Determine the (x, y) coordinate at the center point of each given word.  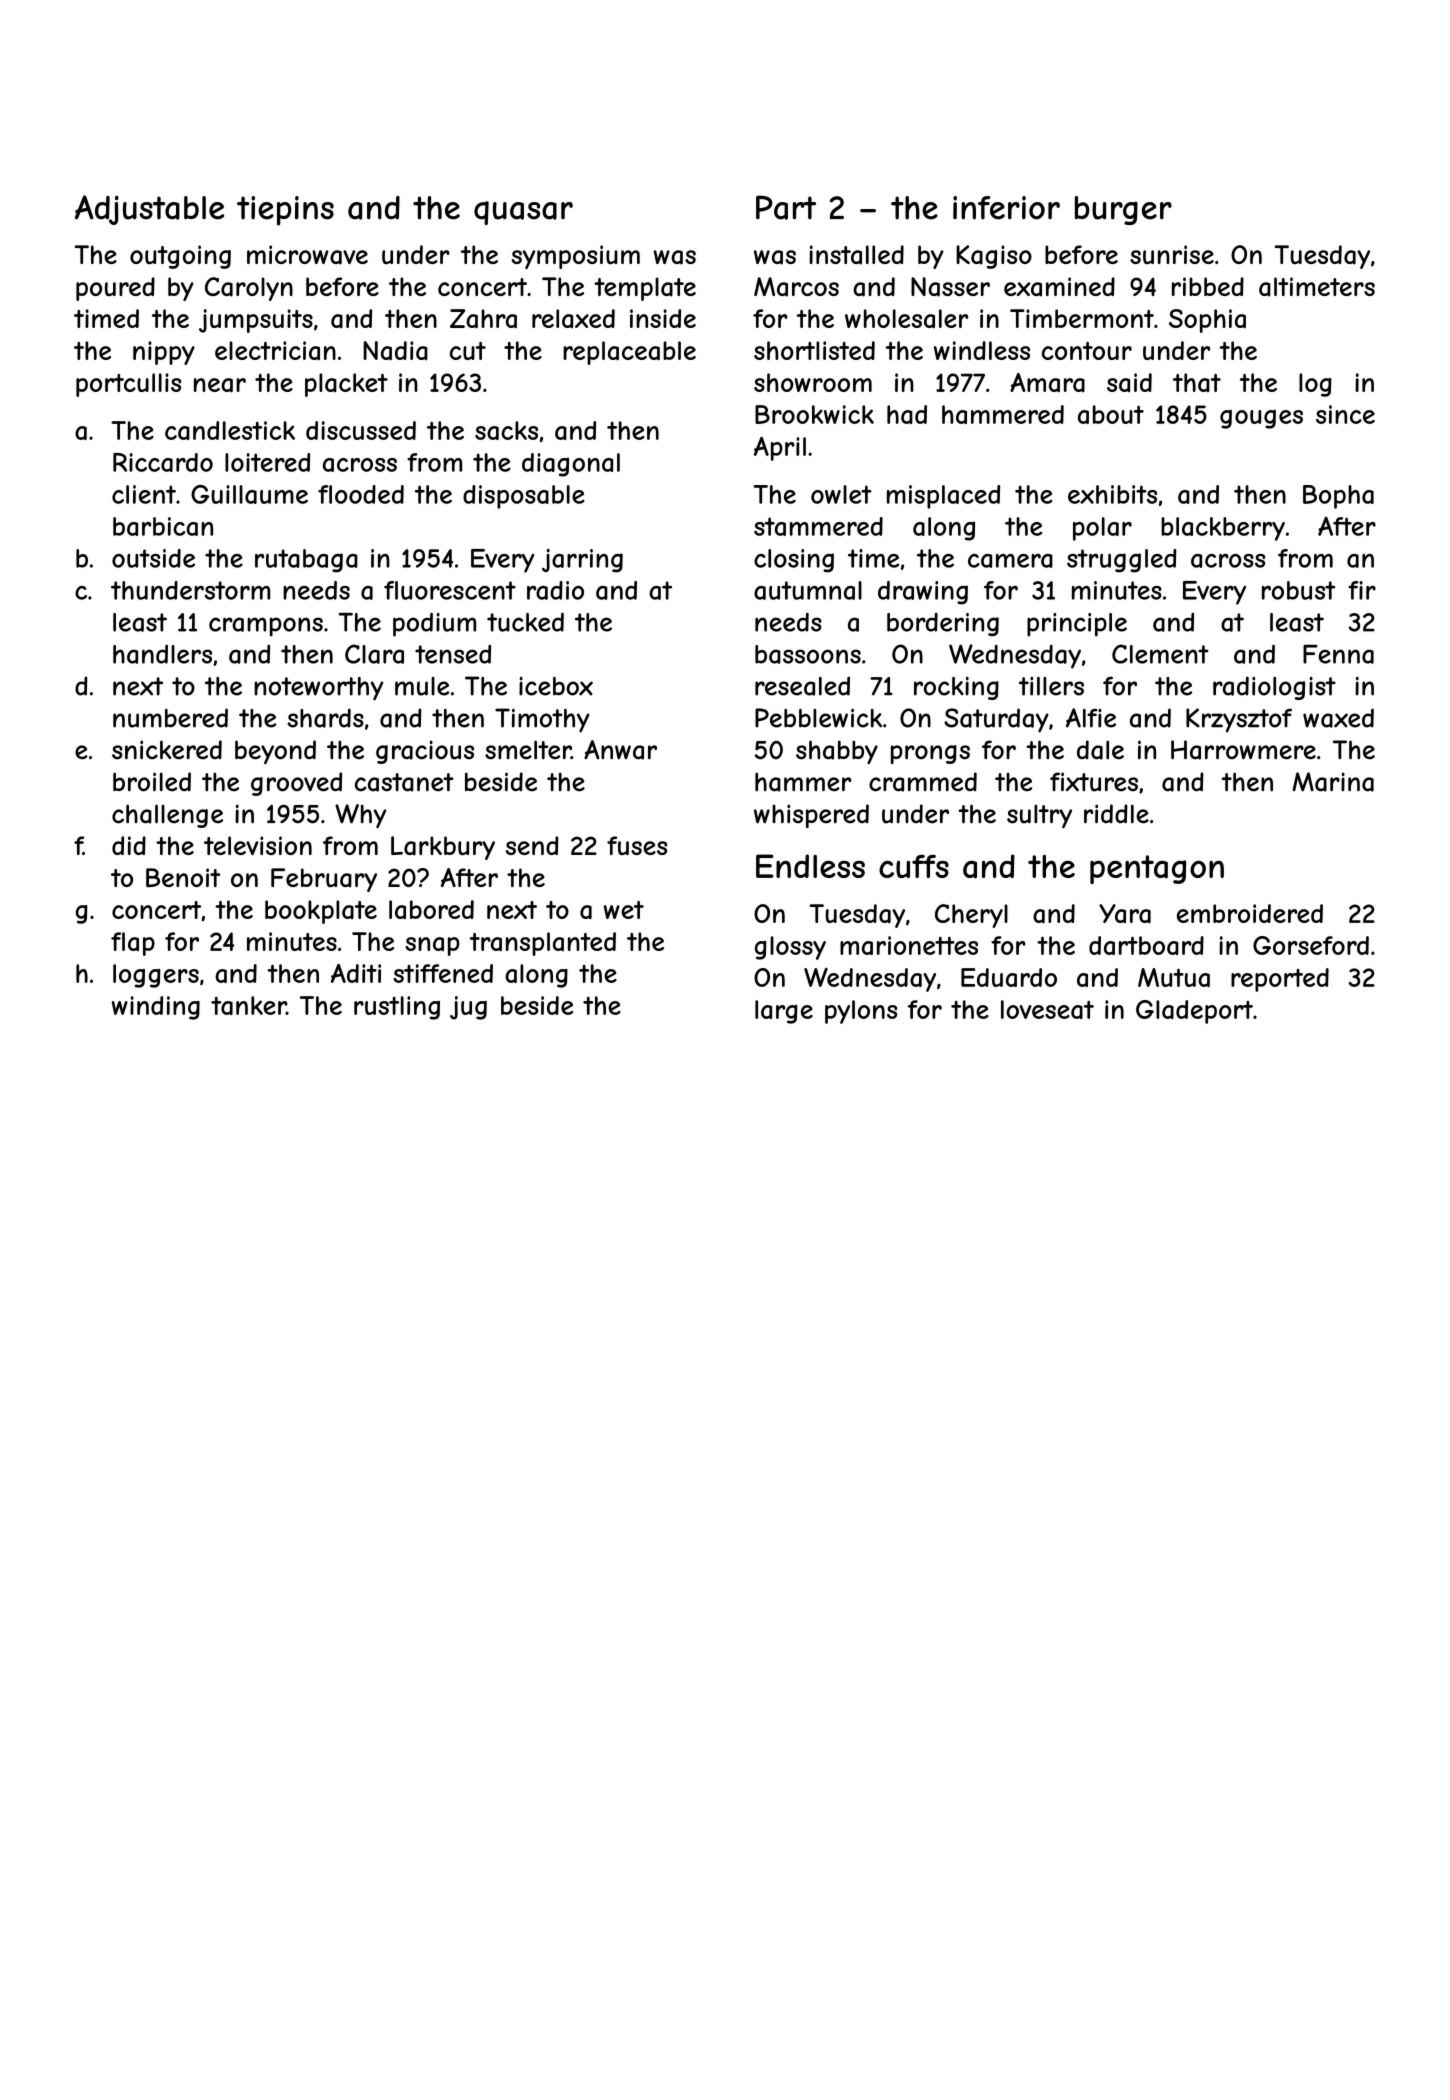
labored (431, 910)
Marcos (796, 287)
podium (434, 624)
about (1111, 414)
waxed (1338, 718)
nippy (164, 353)
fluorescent (450, 590)
